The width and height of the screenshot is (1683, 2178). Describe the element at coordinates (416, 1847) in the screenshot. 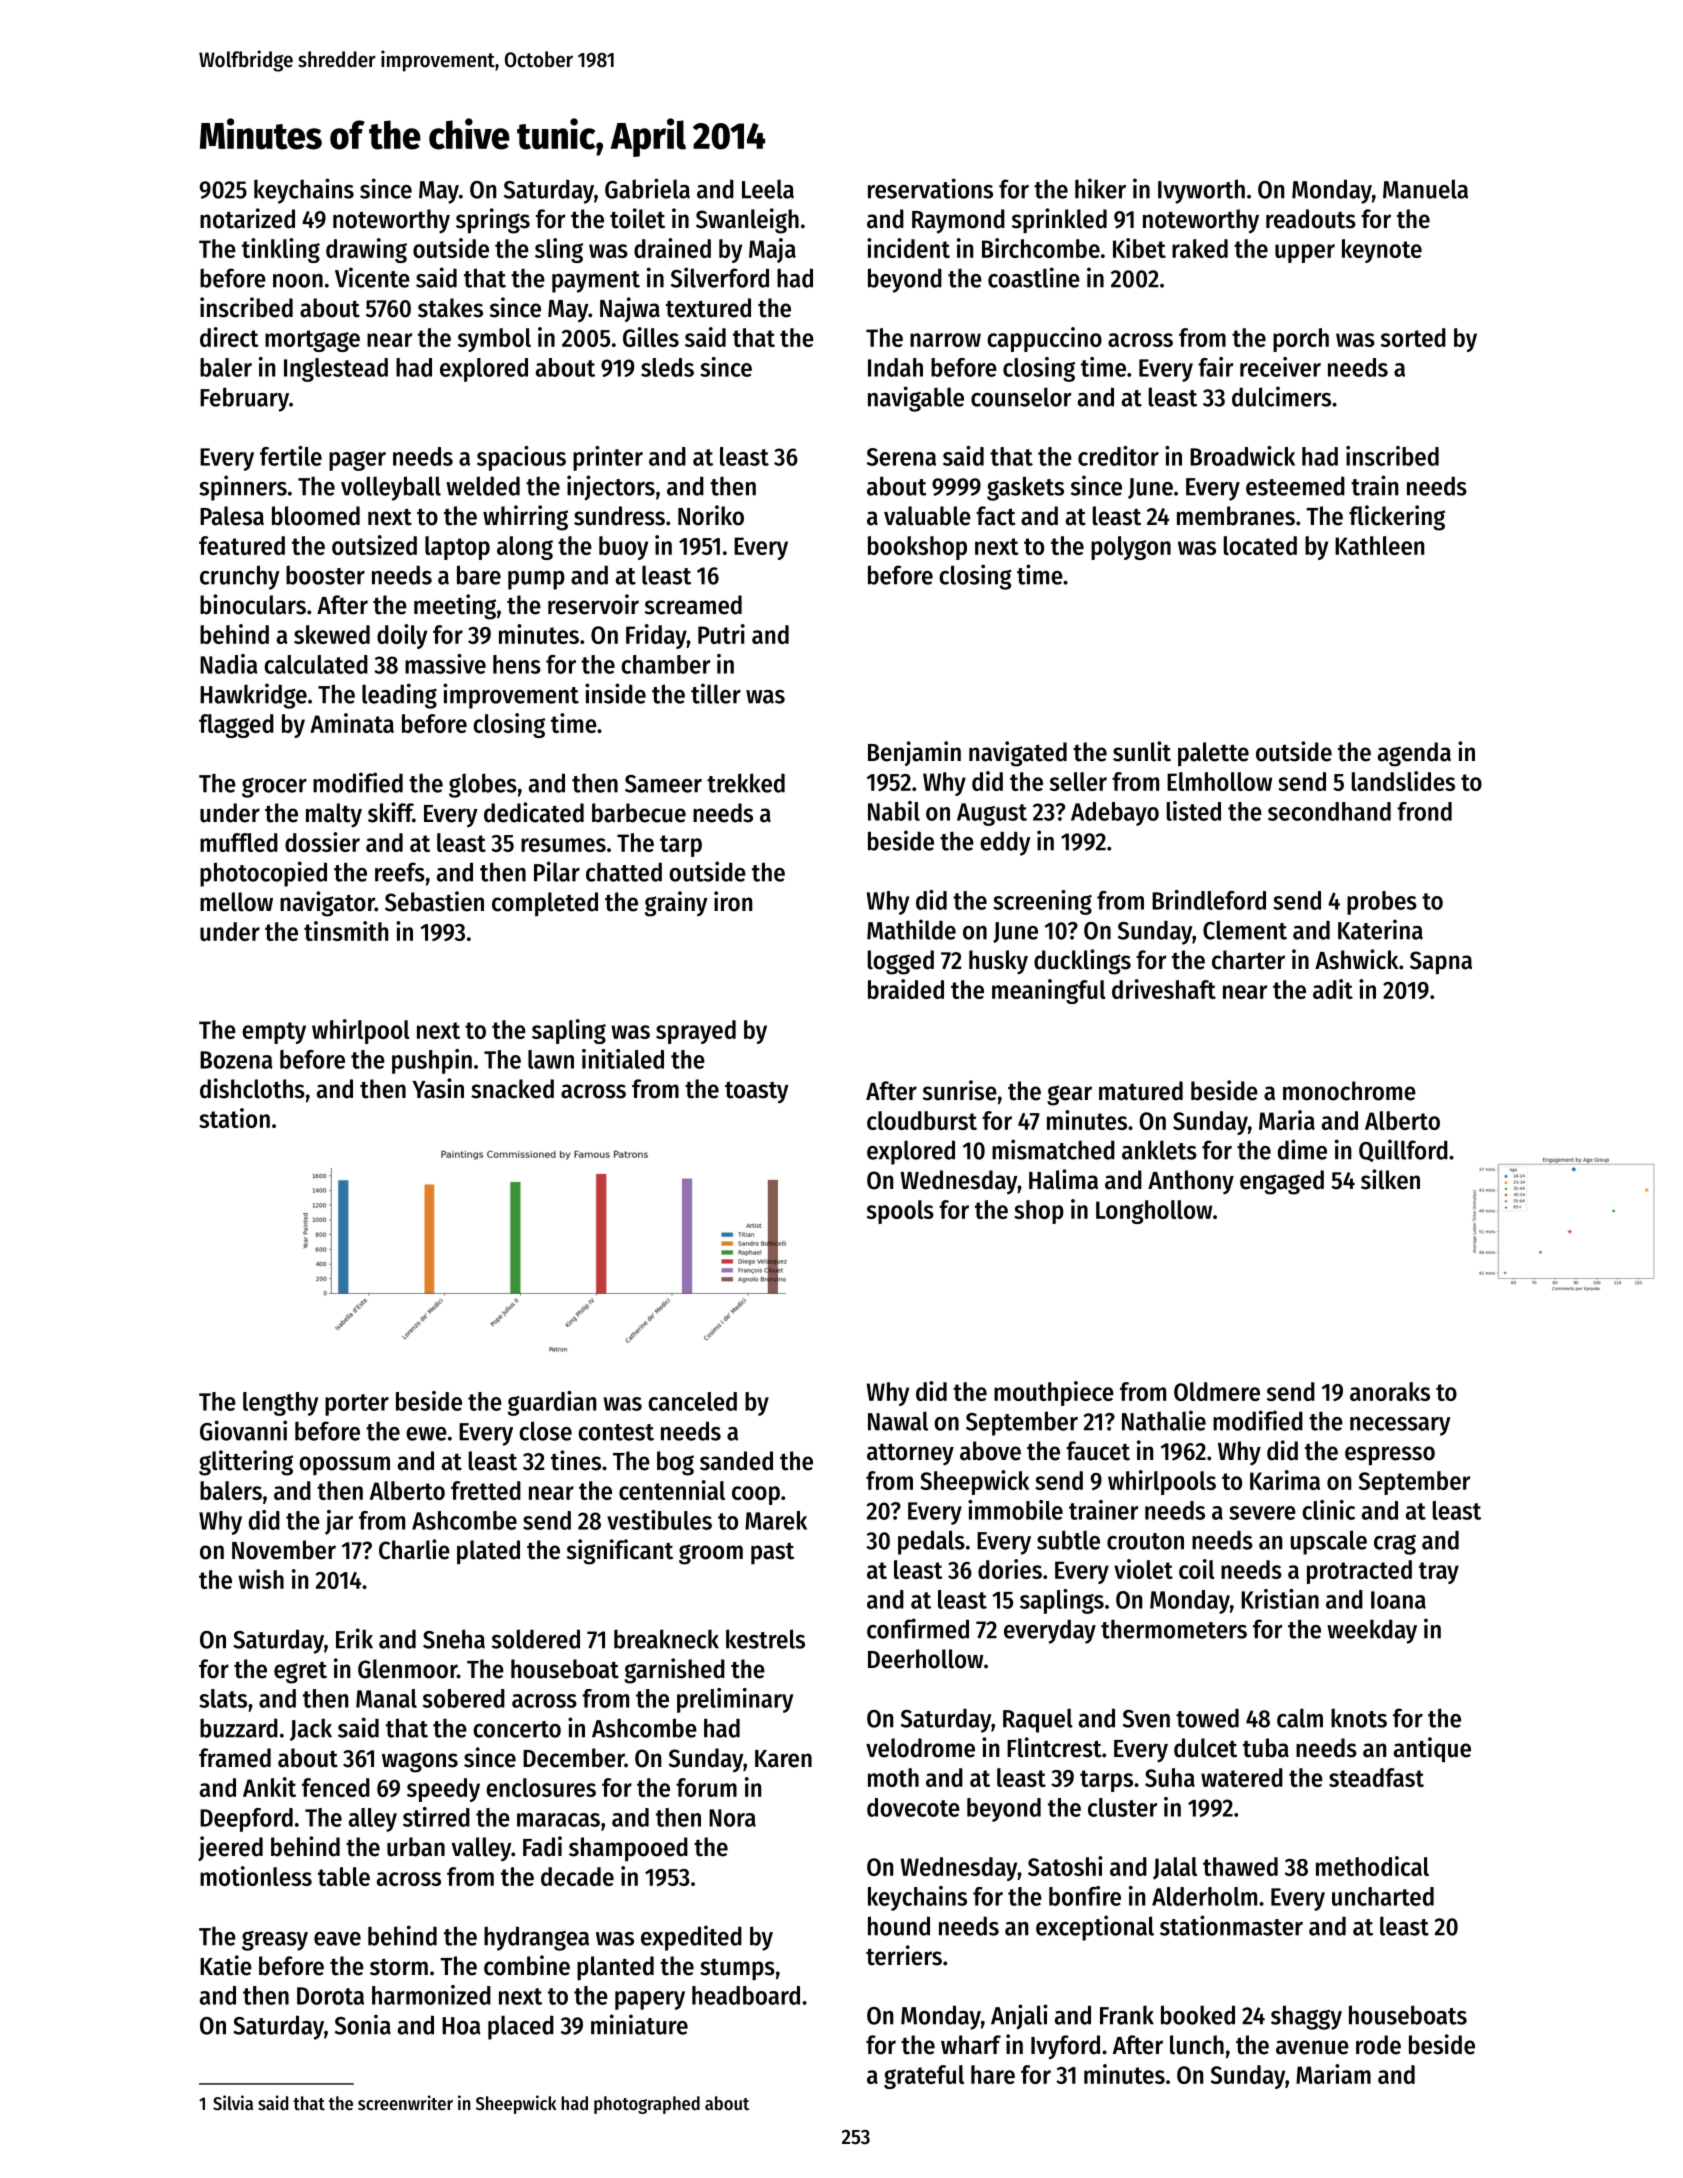

I see `urban` at that location.
